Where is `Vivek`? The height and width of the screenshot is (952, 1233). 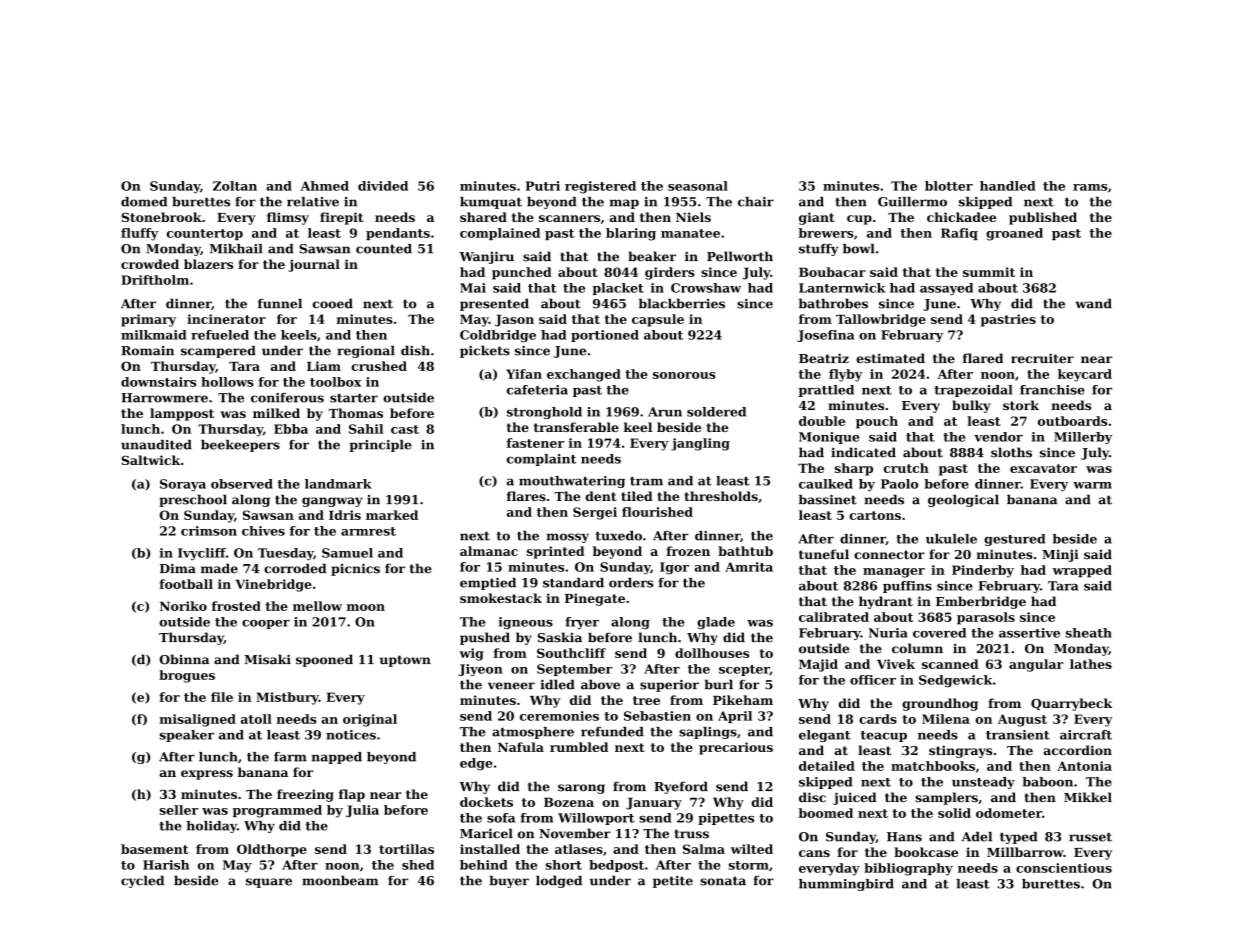 Vivek is located at coordinates (896, 664).
